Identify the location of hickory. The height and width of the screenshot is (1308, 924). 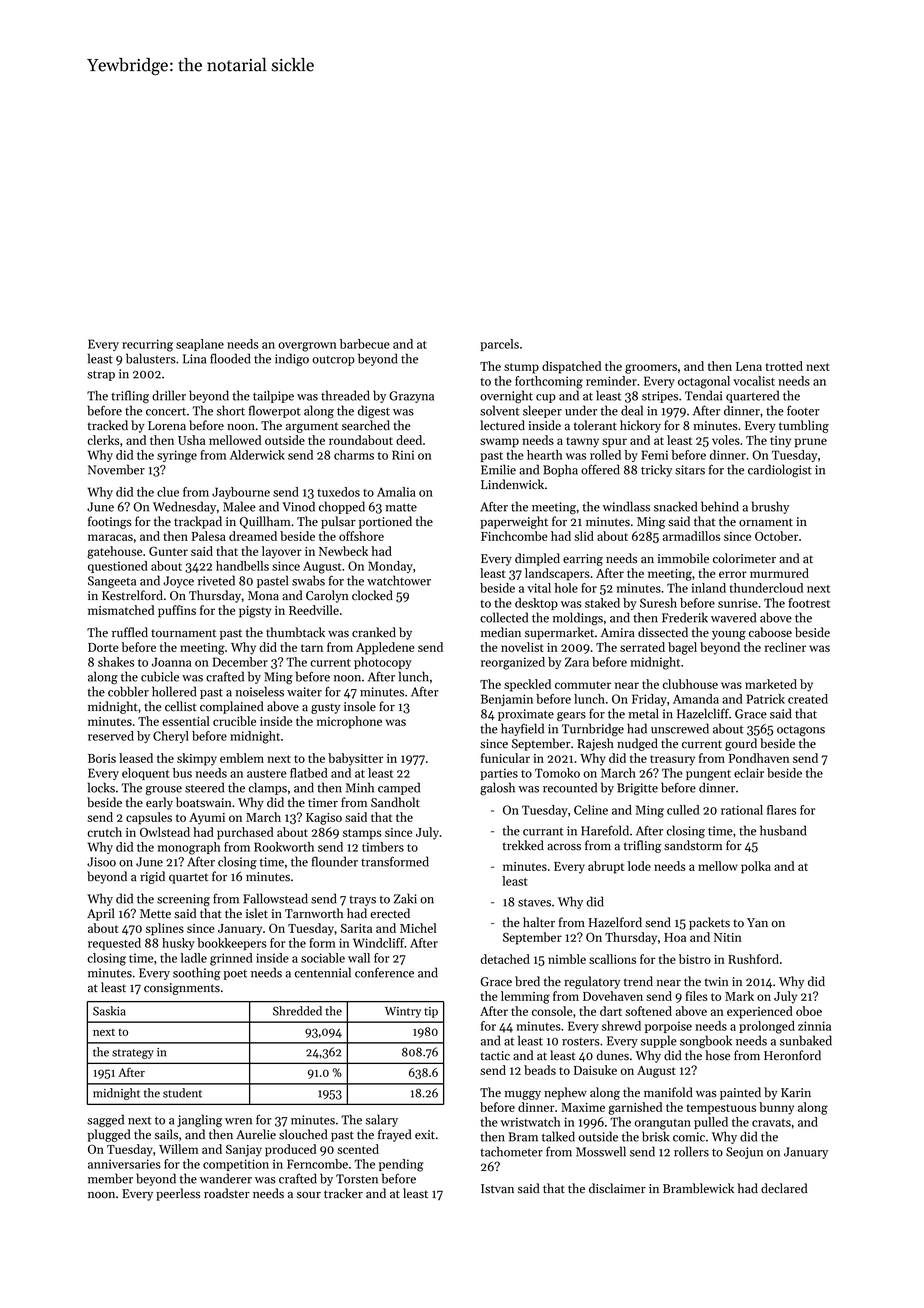
(640, 426).
